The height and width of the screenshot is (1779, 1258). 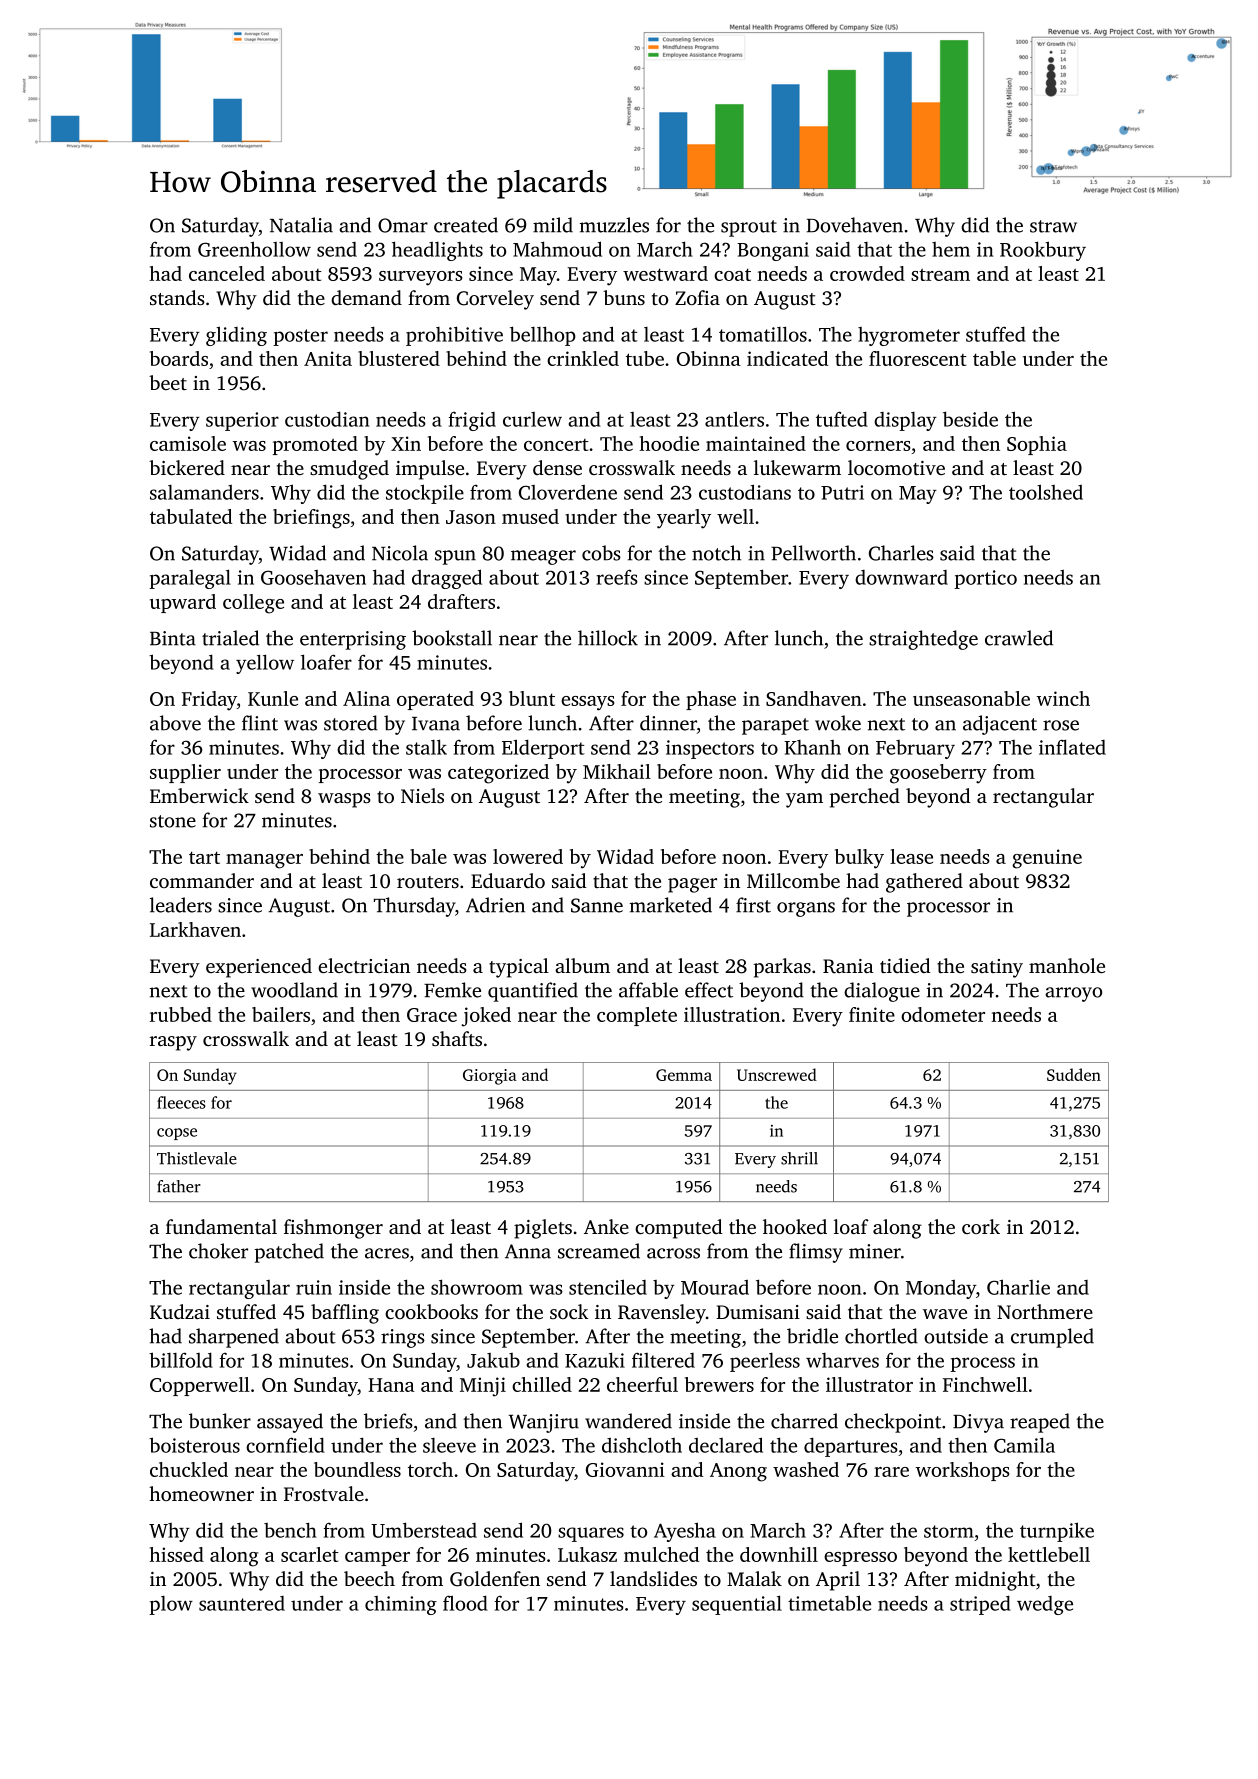 I want to click on buns, so click(x=624, y=297).
